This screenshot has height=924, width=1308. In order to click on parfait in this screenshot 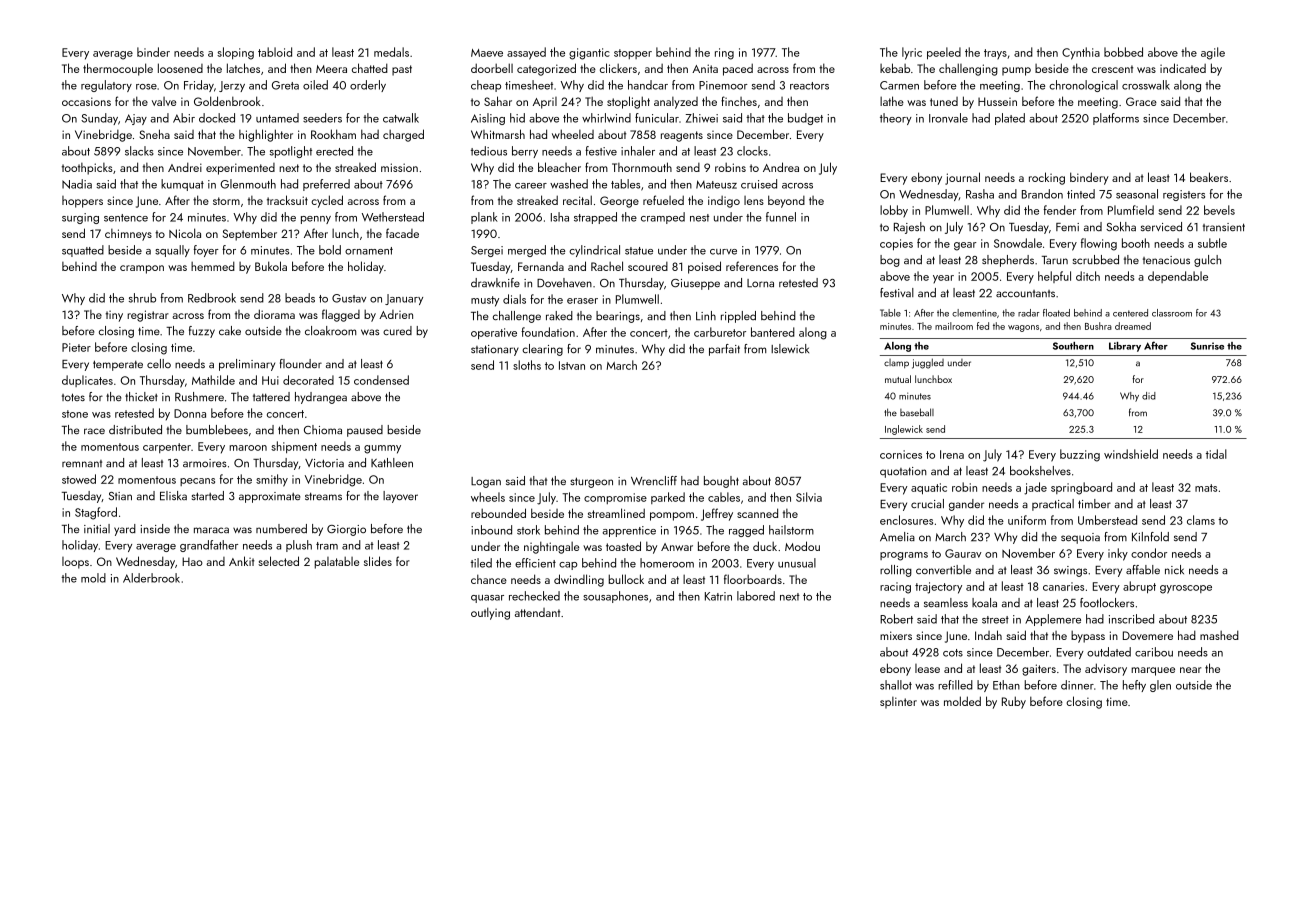, I will do `click(724, 350)`.
